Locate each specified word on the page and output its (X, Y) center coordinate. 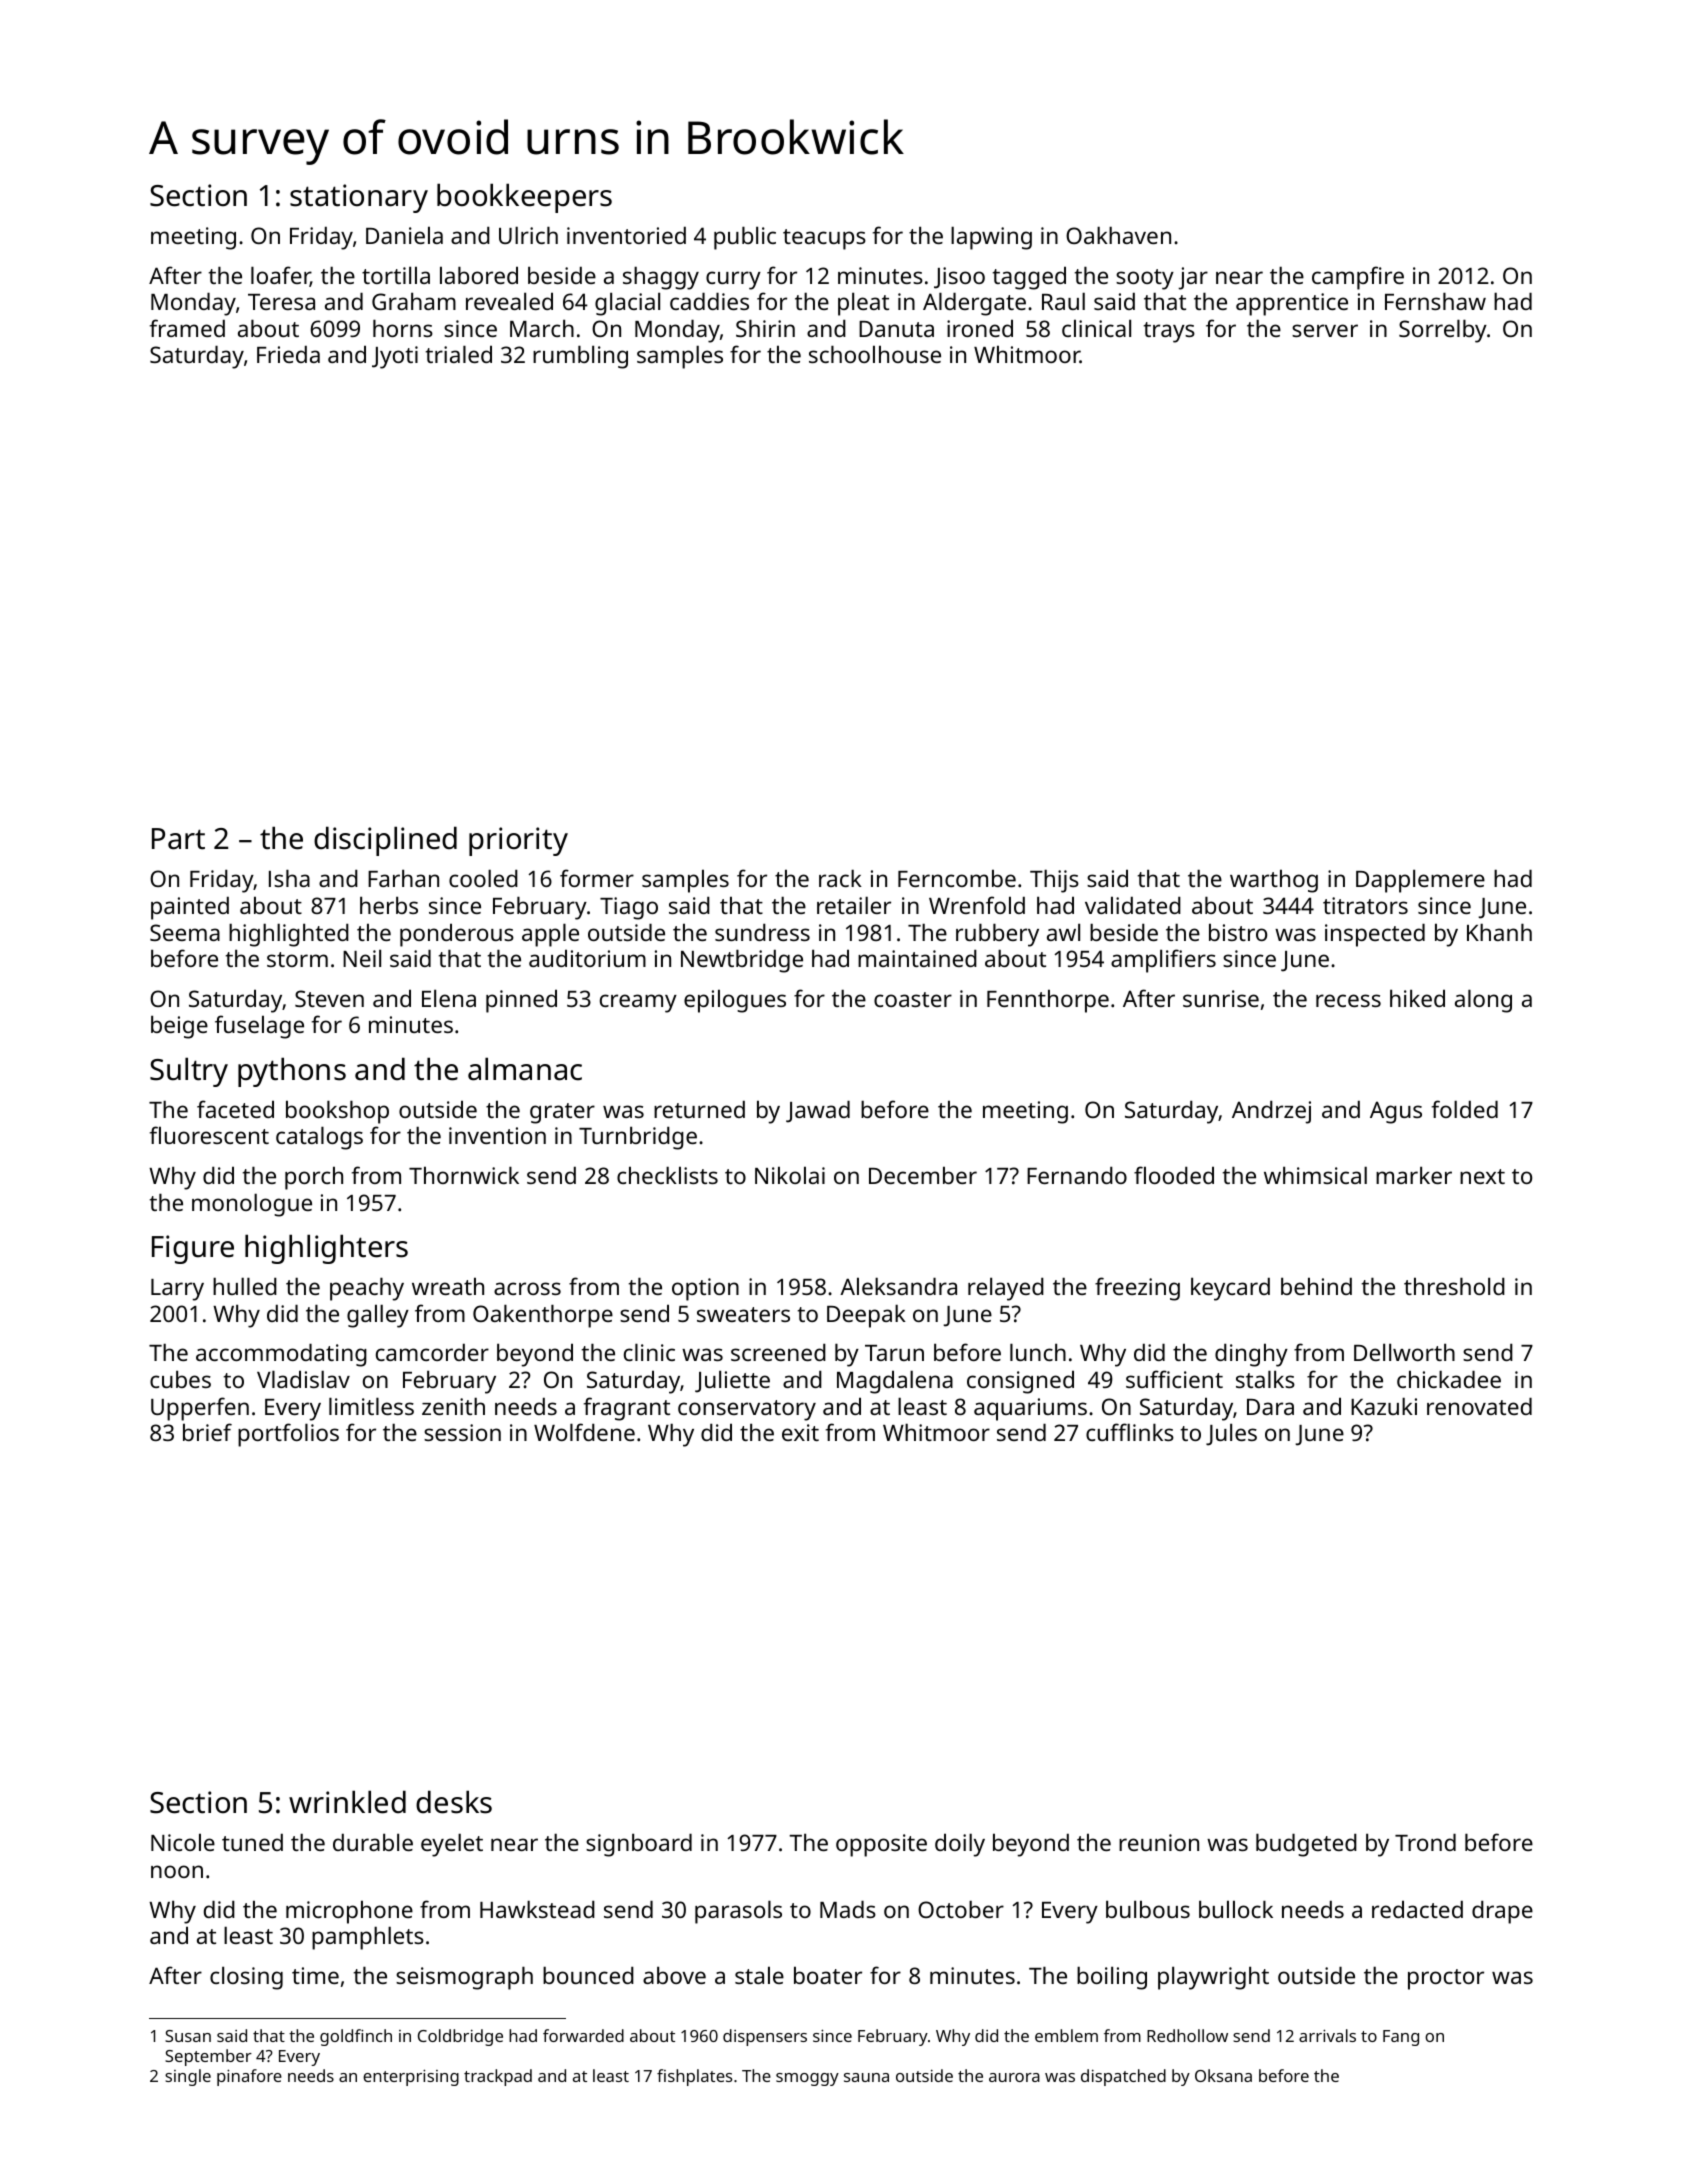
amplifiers (1163, 961)
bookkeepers (524, 198)
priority (518, 841)
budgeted (1306, 1845)
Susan (188, 2036)
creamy (638, 1003)
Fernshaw (1435, 301)
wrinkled (347, 1802)
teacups (824, 239)
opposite (881, 1845)
